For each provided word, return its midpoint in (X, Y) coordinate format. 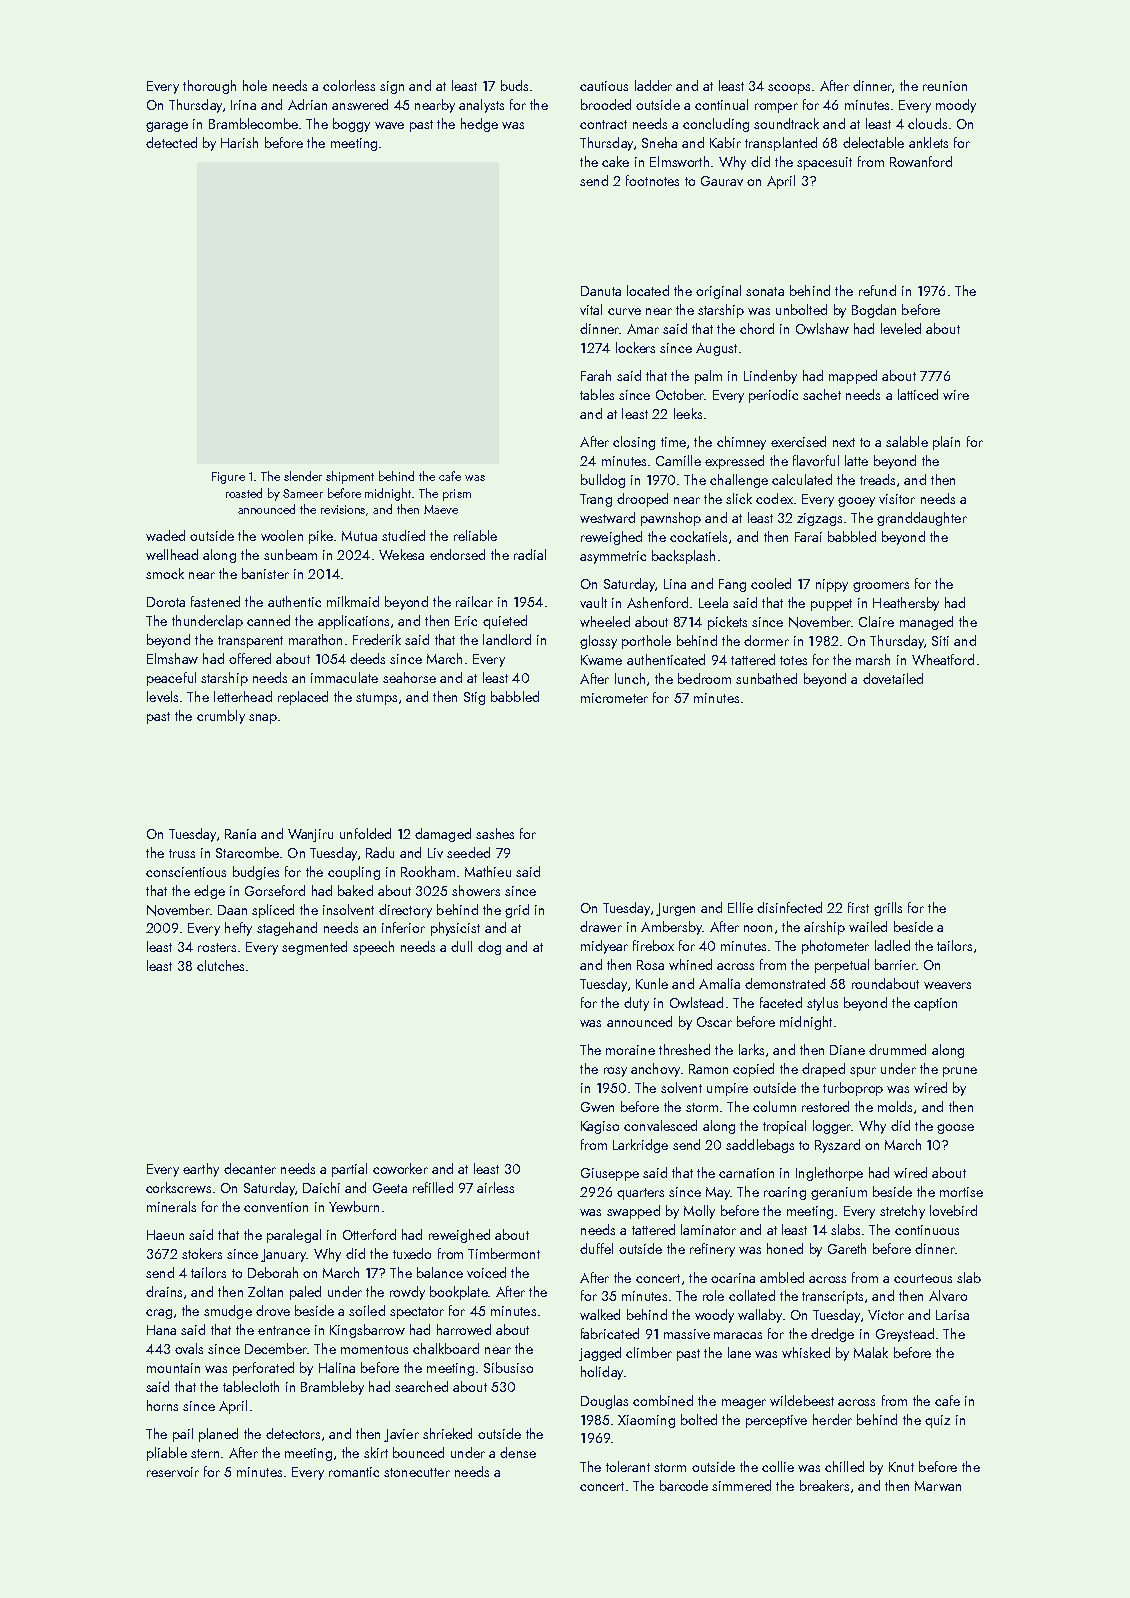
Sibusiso (508, 1367)
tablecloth (251, 1386)
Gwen (597, 1107)
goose (955, 1129)
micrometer (614, 698)
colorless (349, 85)
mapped (853, 377)
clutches (220, 965)
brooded (606, 104)
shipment (350, 477)
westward (607, 517)
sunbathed (766, 678)
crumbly (221, 717)
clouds (927, 123)
